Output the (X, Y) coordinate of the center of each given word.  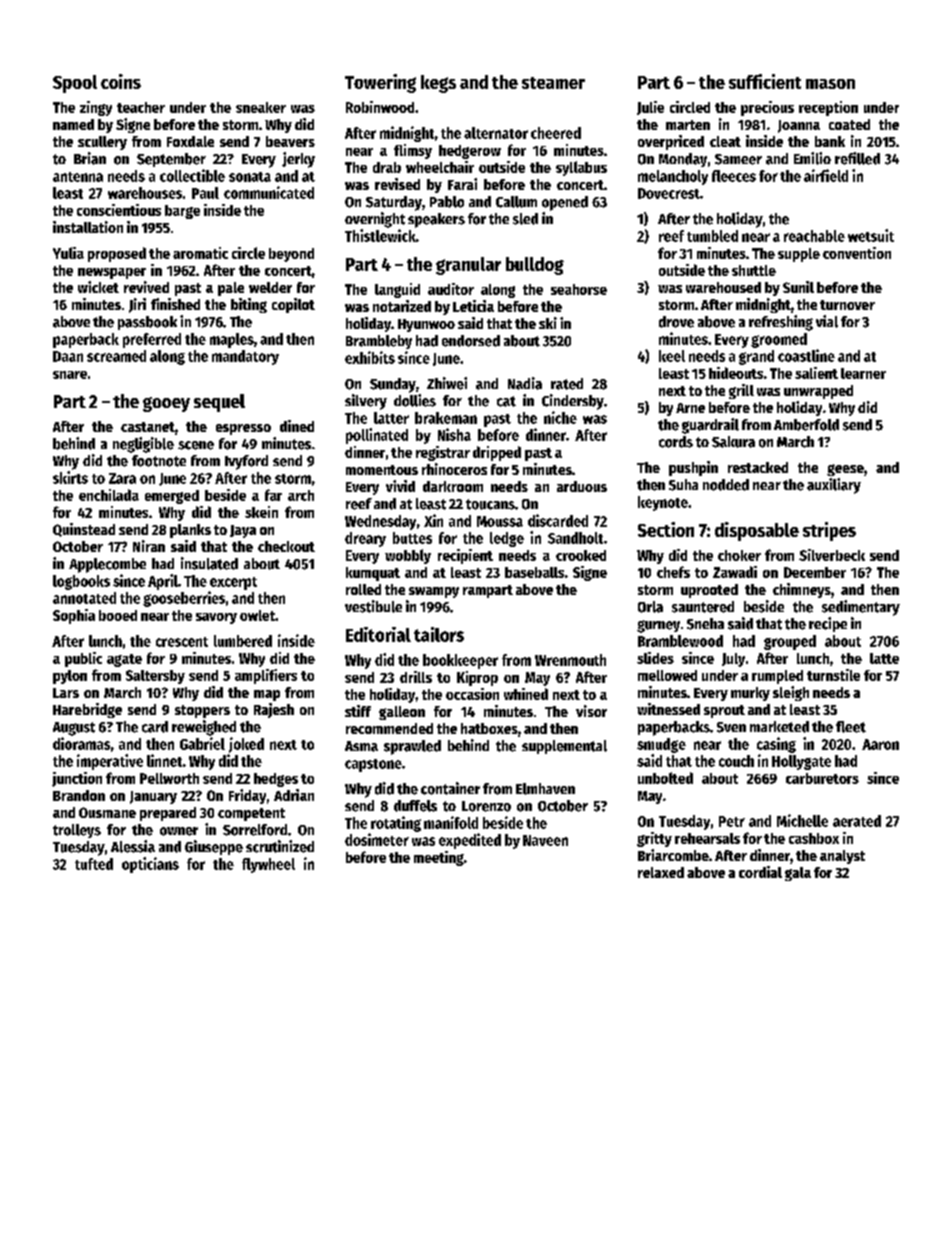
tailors (439, 634)
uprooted (709, 591)
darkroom (453, 486)
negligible (143, 445)
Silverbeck (832, 555)
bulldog (535, 266)
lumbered (243, 641)
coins (121, 81)
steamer (553, 83)
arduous (582, 486)
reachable (814, 236)
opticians (150, 865)
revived (146, 287)
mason (830, 84)
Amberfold (806, 425)
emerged (172, 497)
